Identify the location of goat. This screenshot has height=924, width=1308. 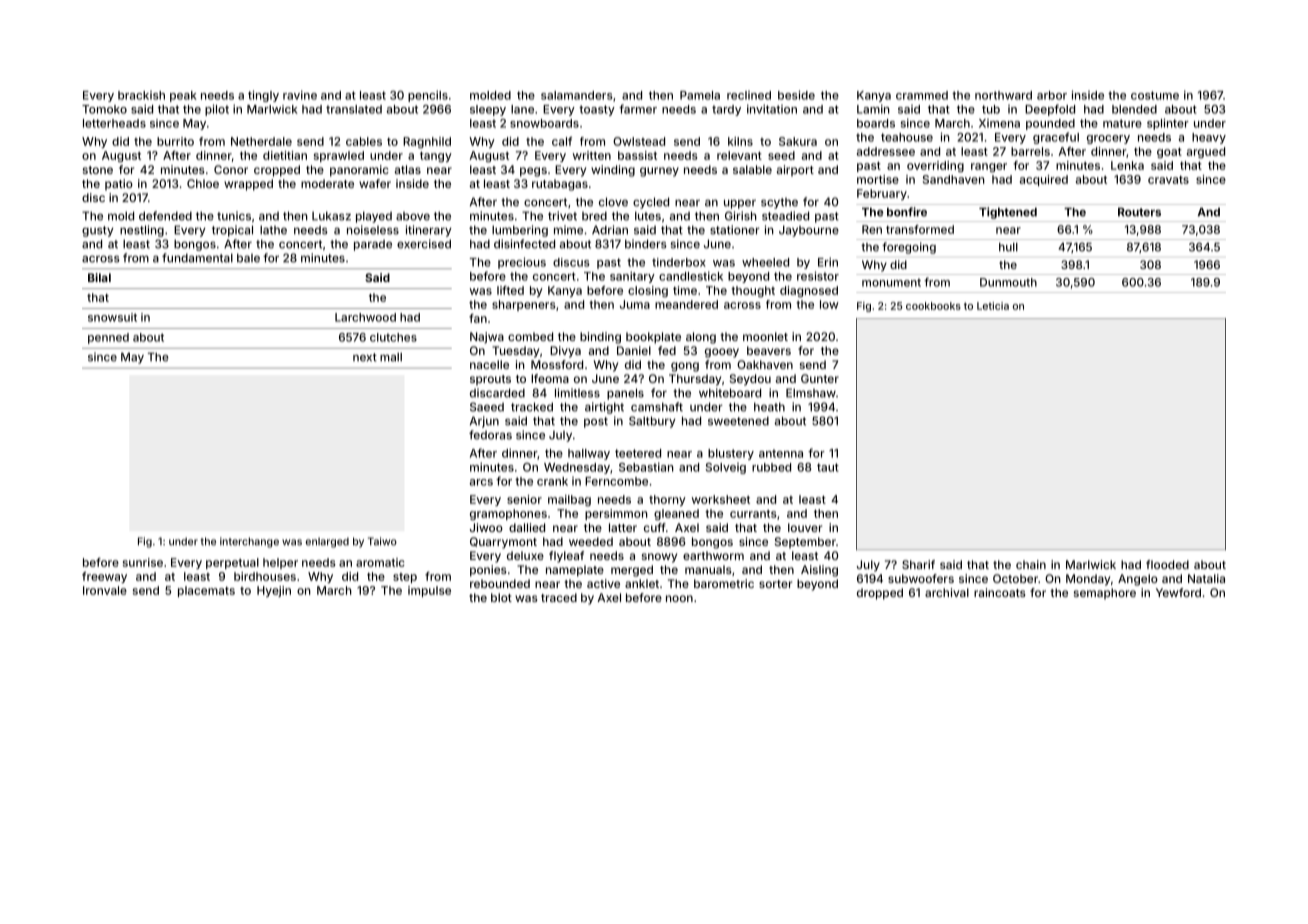
(1169, 153).
